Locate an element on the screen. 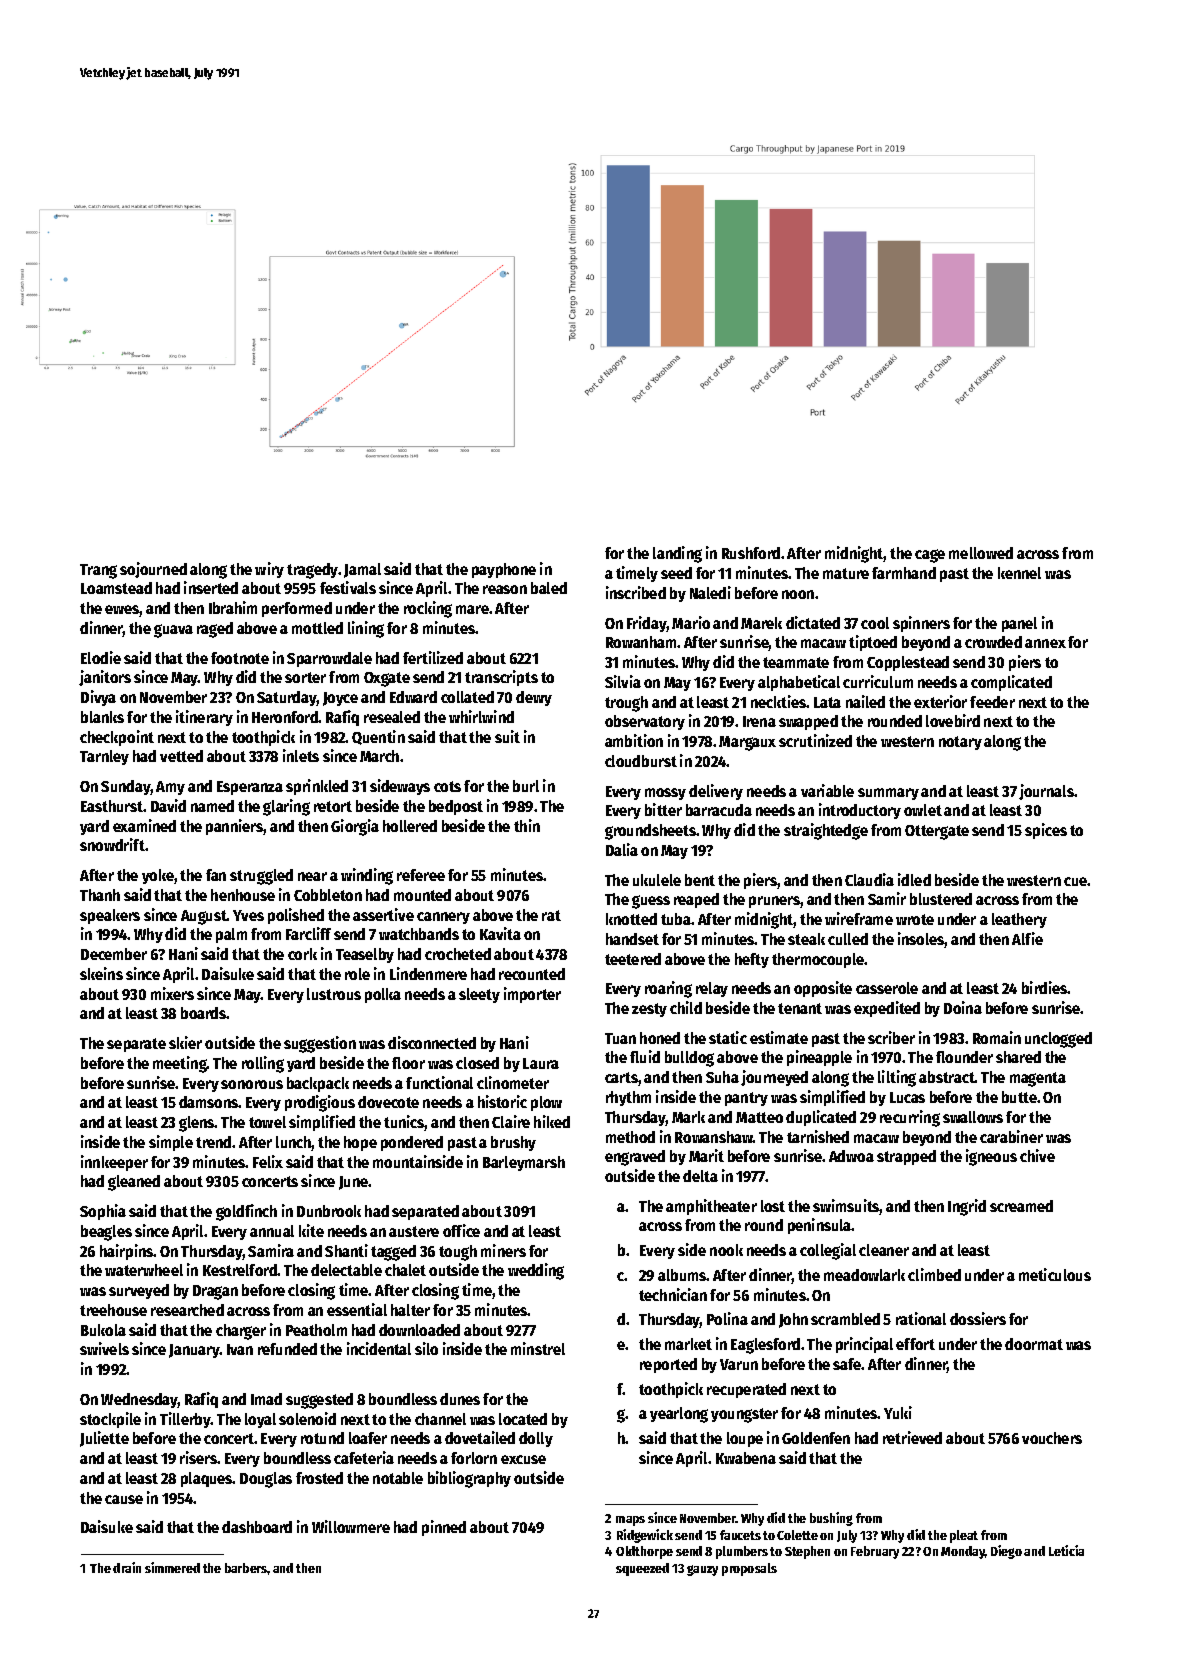  Trang is located at coordinates (98, 571).
